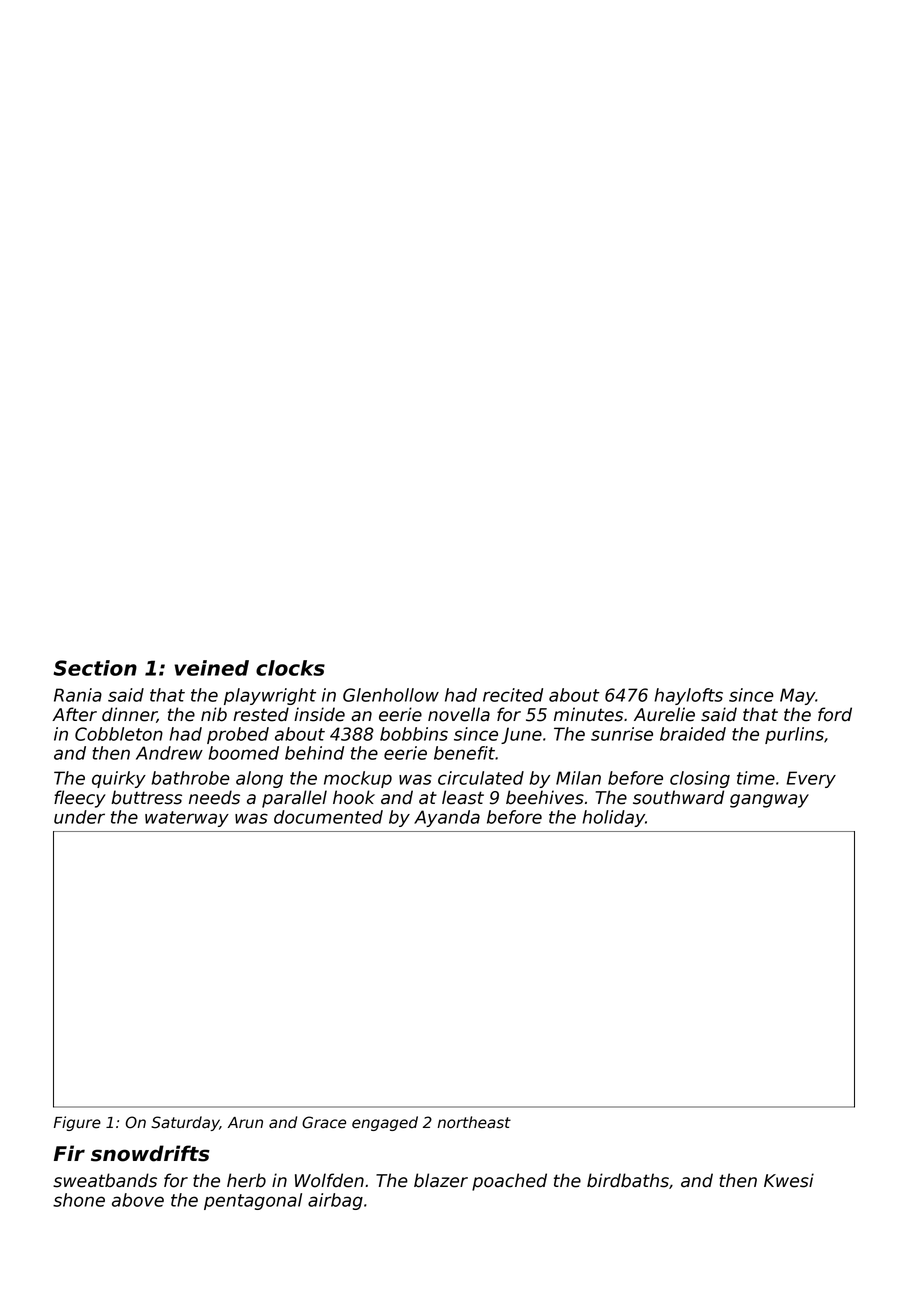  What do you see at coordinates (78, 695) in the document?
I see `Rania` at bounding box center [78, 695].
